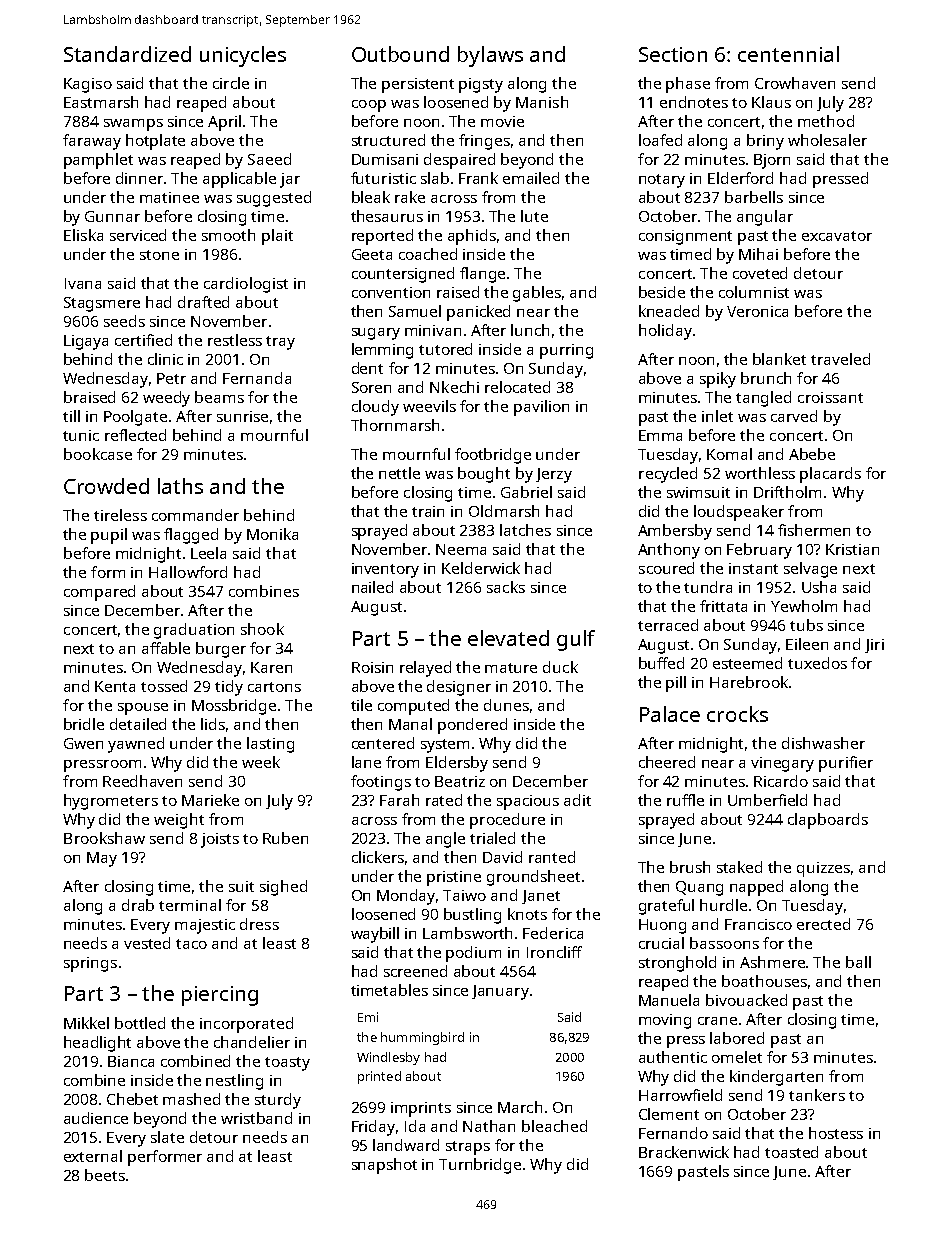 The width and height of the screenshot is (952, 1233). I want to click on wristband, so click(256, 1118).
